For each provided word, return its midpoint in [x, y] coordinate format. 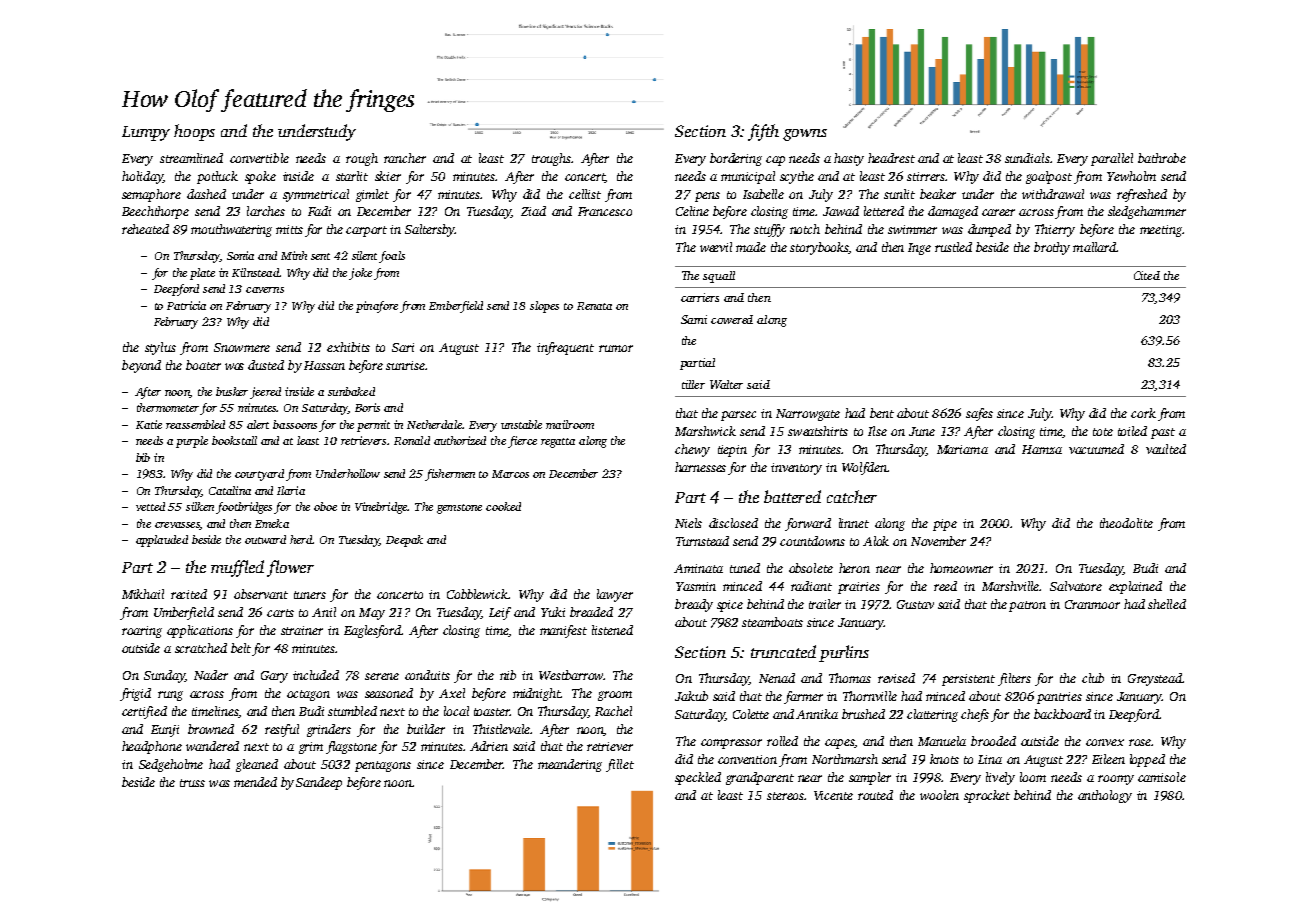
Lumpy [146, 133]
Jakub [691, 696]
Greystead [1155, 679]
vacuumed [1096, 449]
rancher [405, 158]
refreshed [1142, 195]
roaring [142, 632]
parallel [1112, 159]
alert [258, 424]
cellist [585, 194]
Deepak [404, 541]
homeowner [961, 568]
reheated [145, 229]
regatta [558, 443]
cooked [503, 506]
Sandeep [319, 783]
